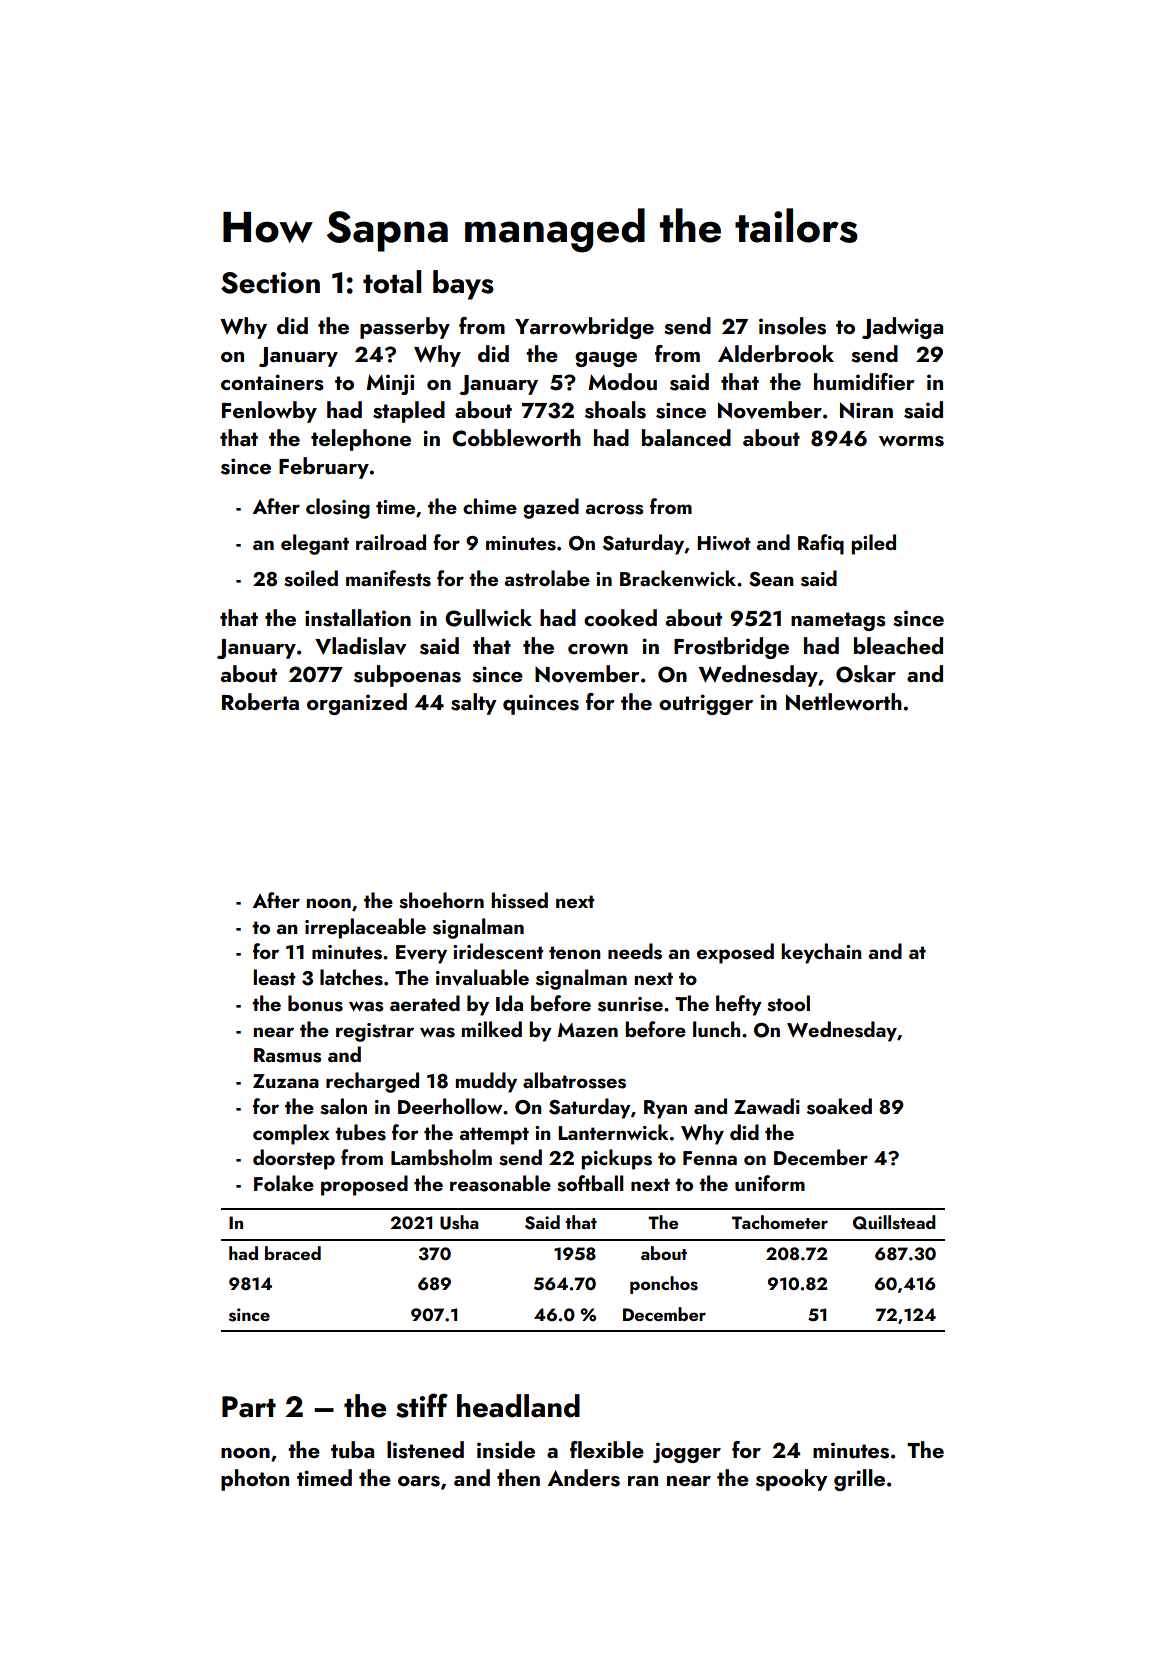 This page has height=1654, width=1165. Describe the element at coordinates (615, 410) in the page. I see `shoals` at that location.
